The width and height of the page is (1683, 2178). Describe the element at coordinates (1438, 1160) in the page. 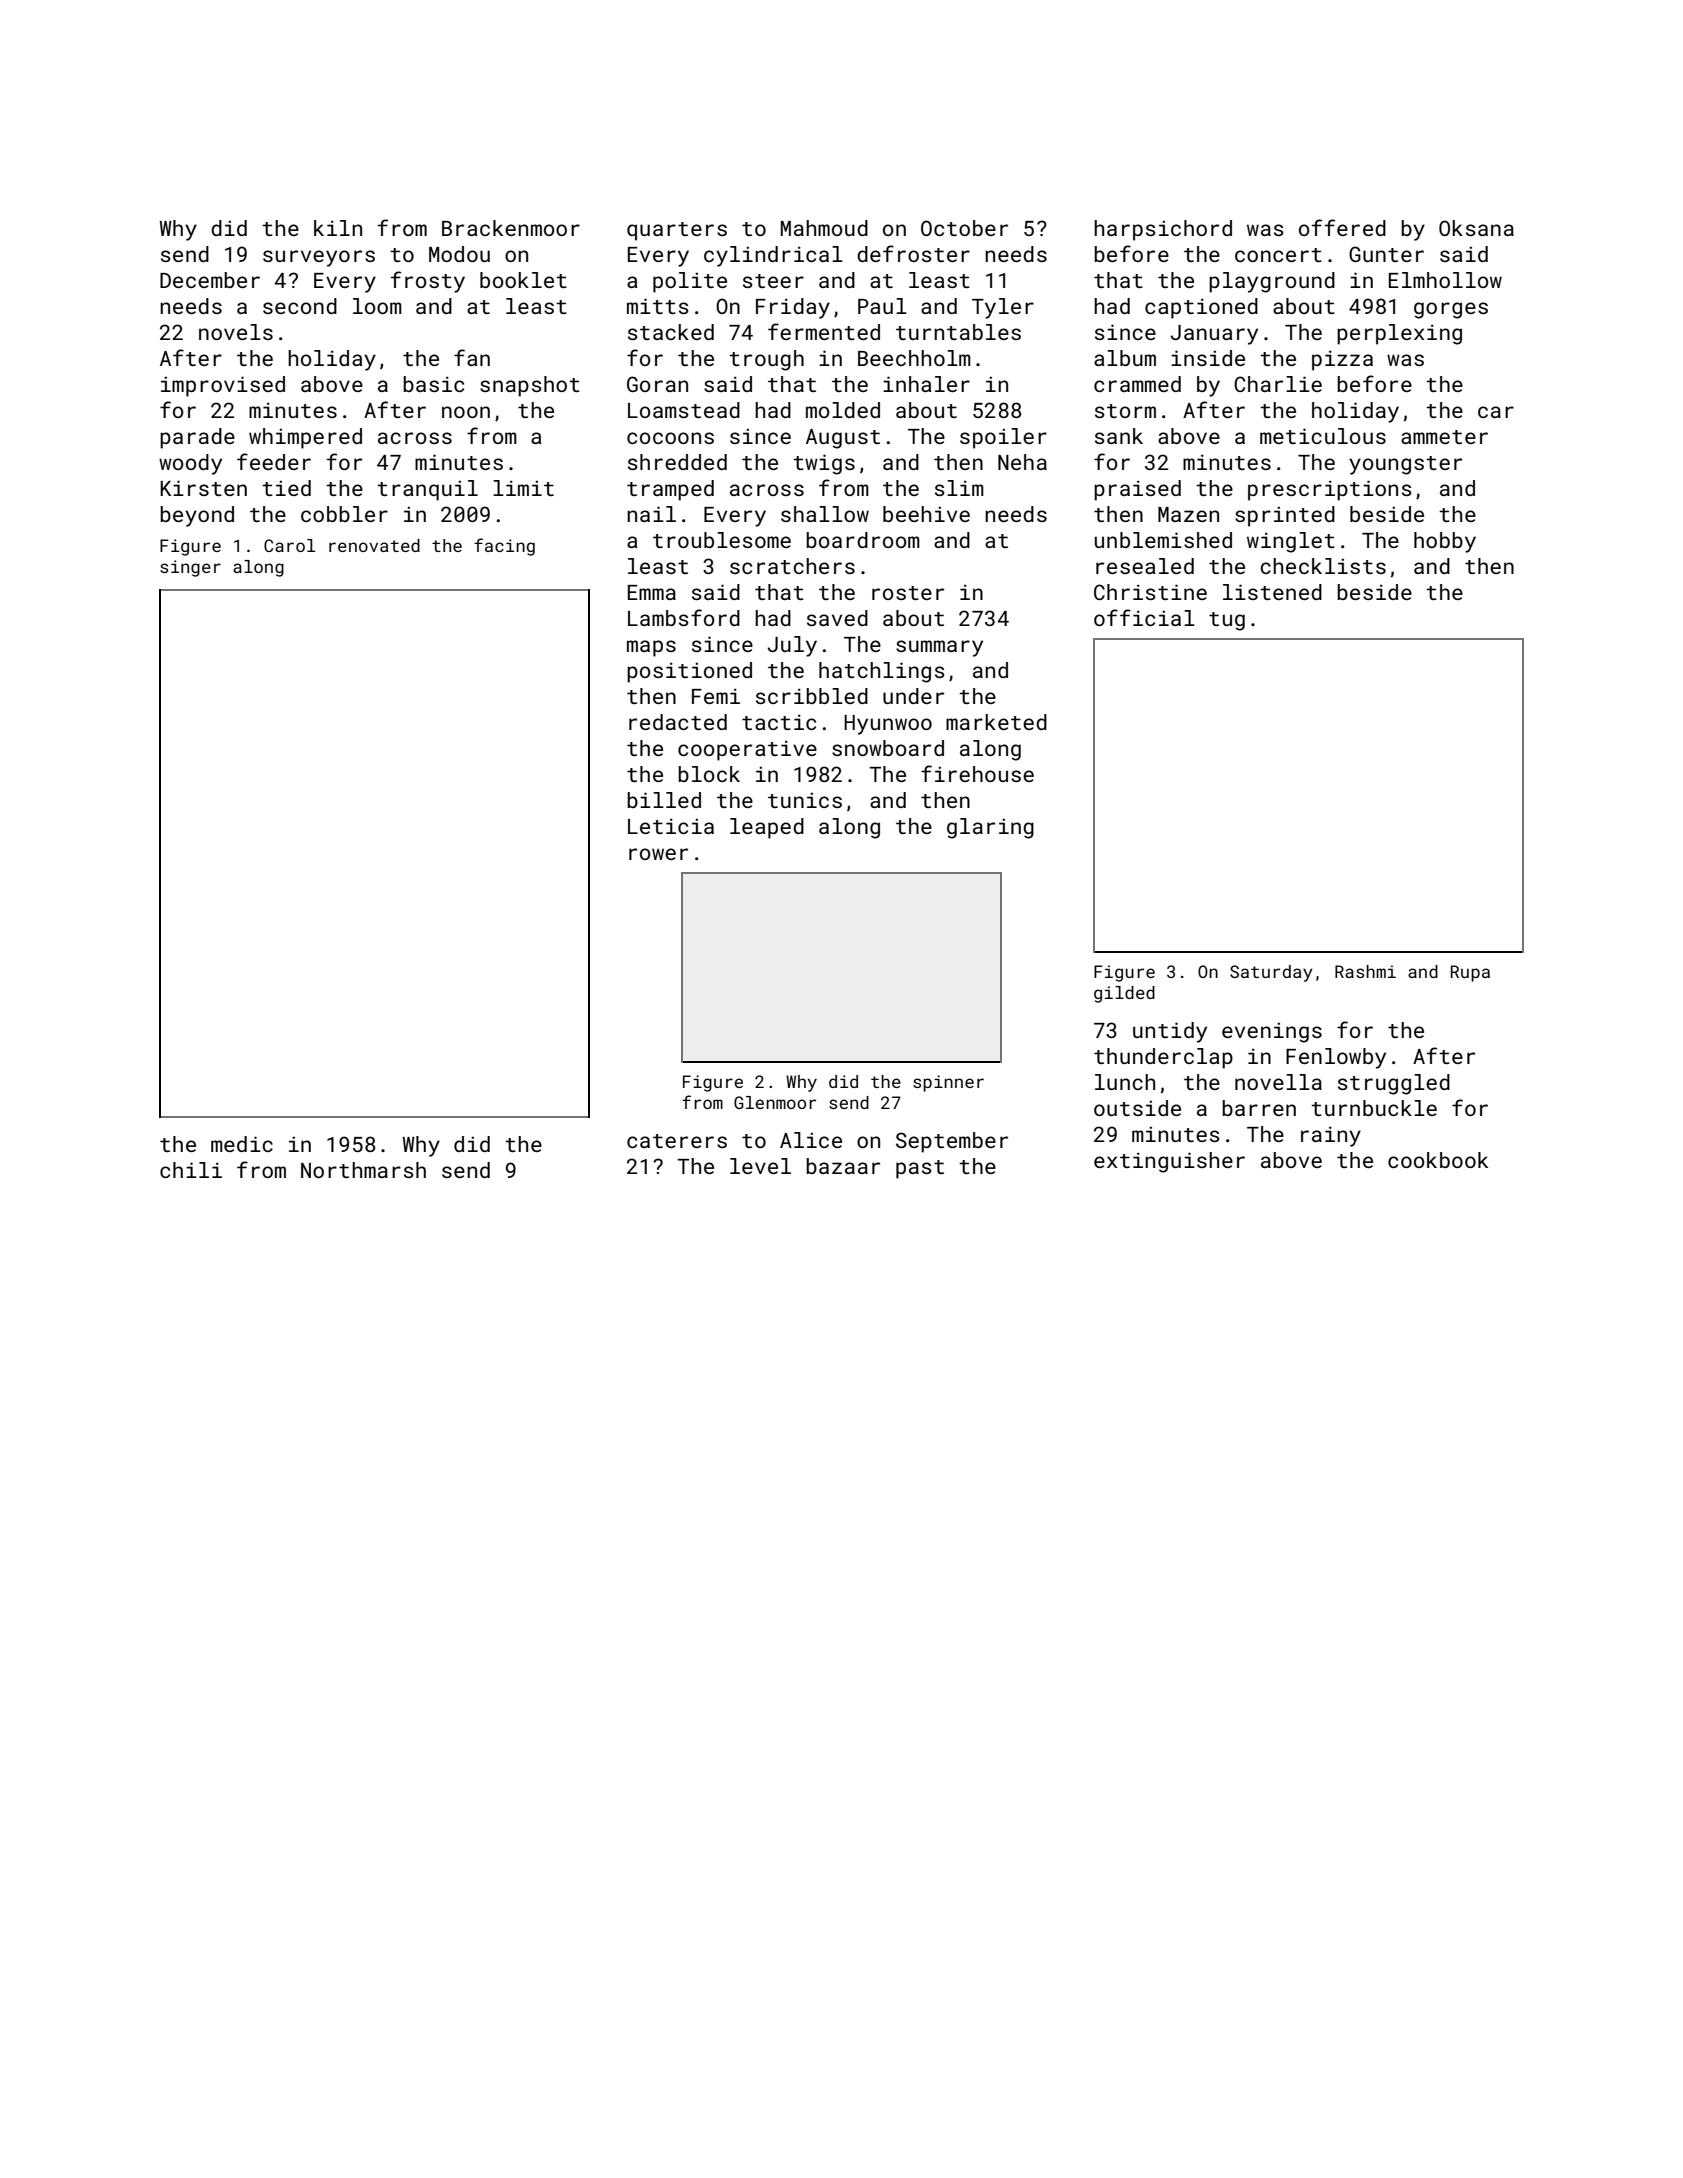

I see `cookbook` at that location.
